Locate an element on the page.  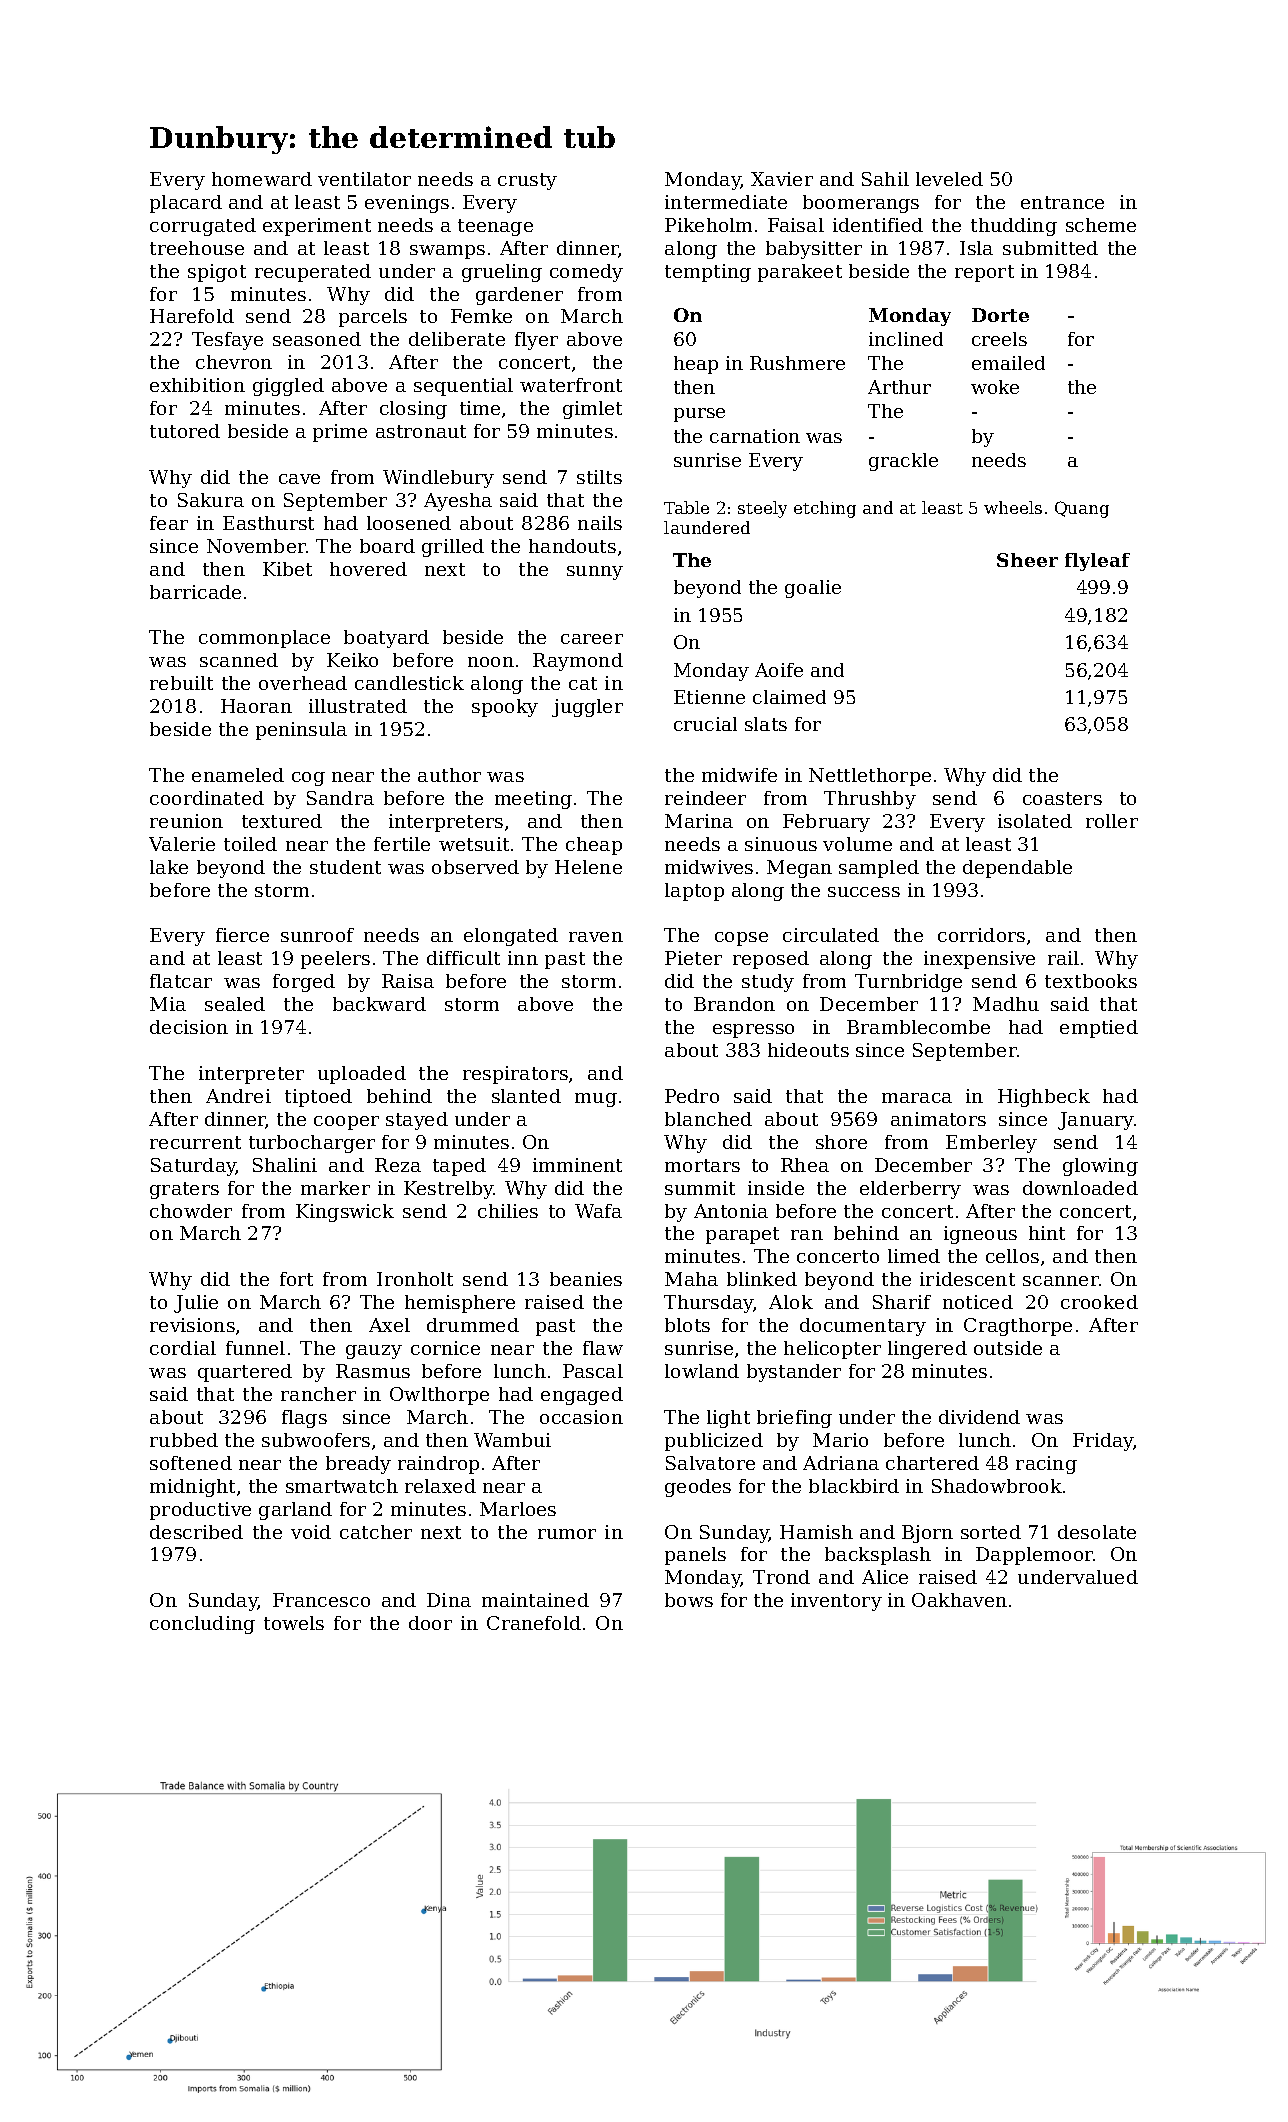
peninsula is located at coordinates (301, 731).
